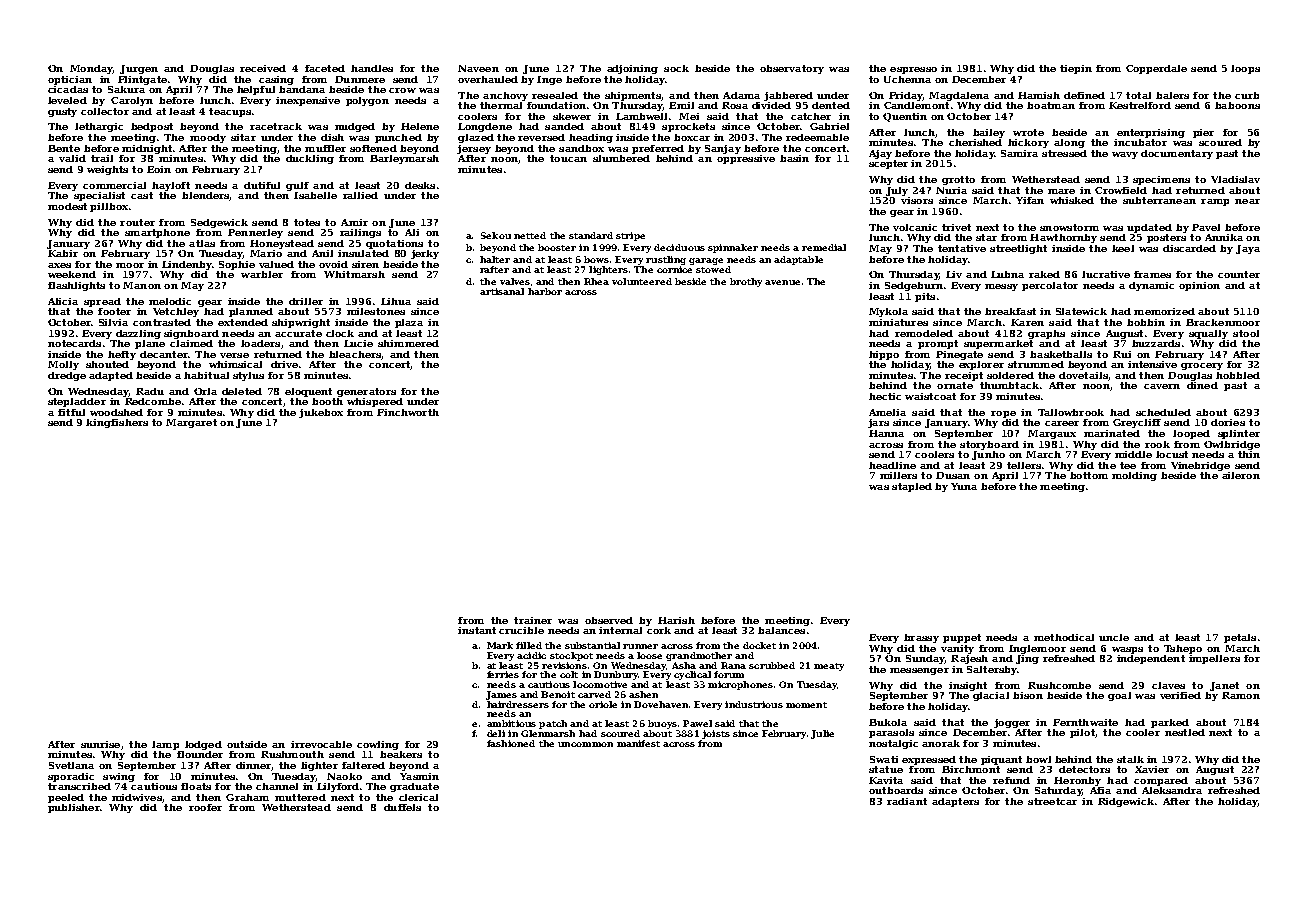 This screenshot has height=924, width=1308. I want to click on artisanal, so click(502, 291).
